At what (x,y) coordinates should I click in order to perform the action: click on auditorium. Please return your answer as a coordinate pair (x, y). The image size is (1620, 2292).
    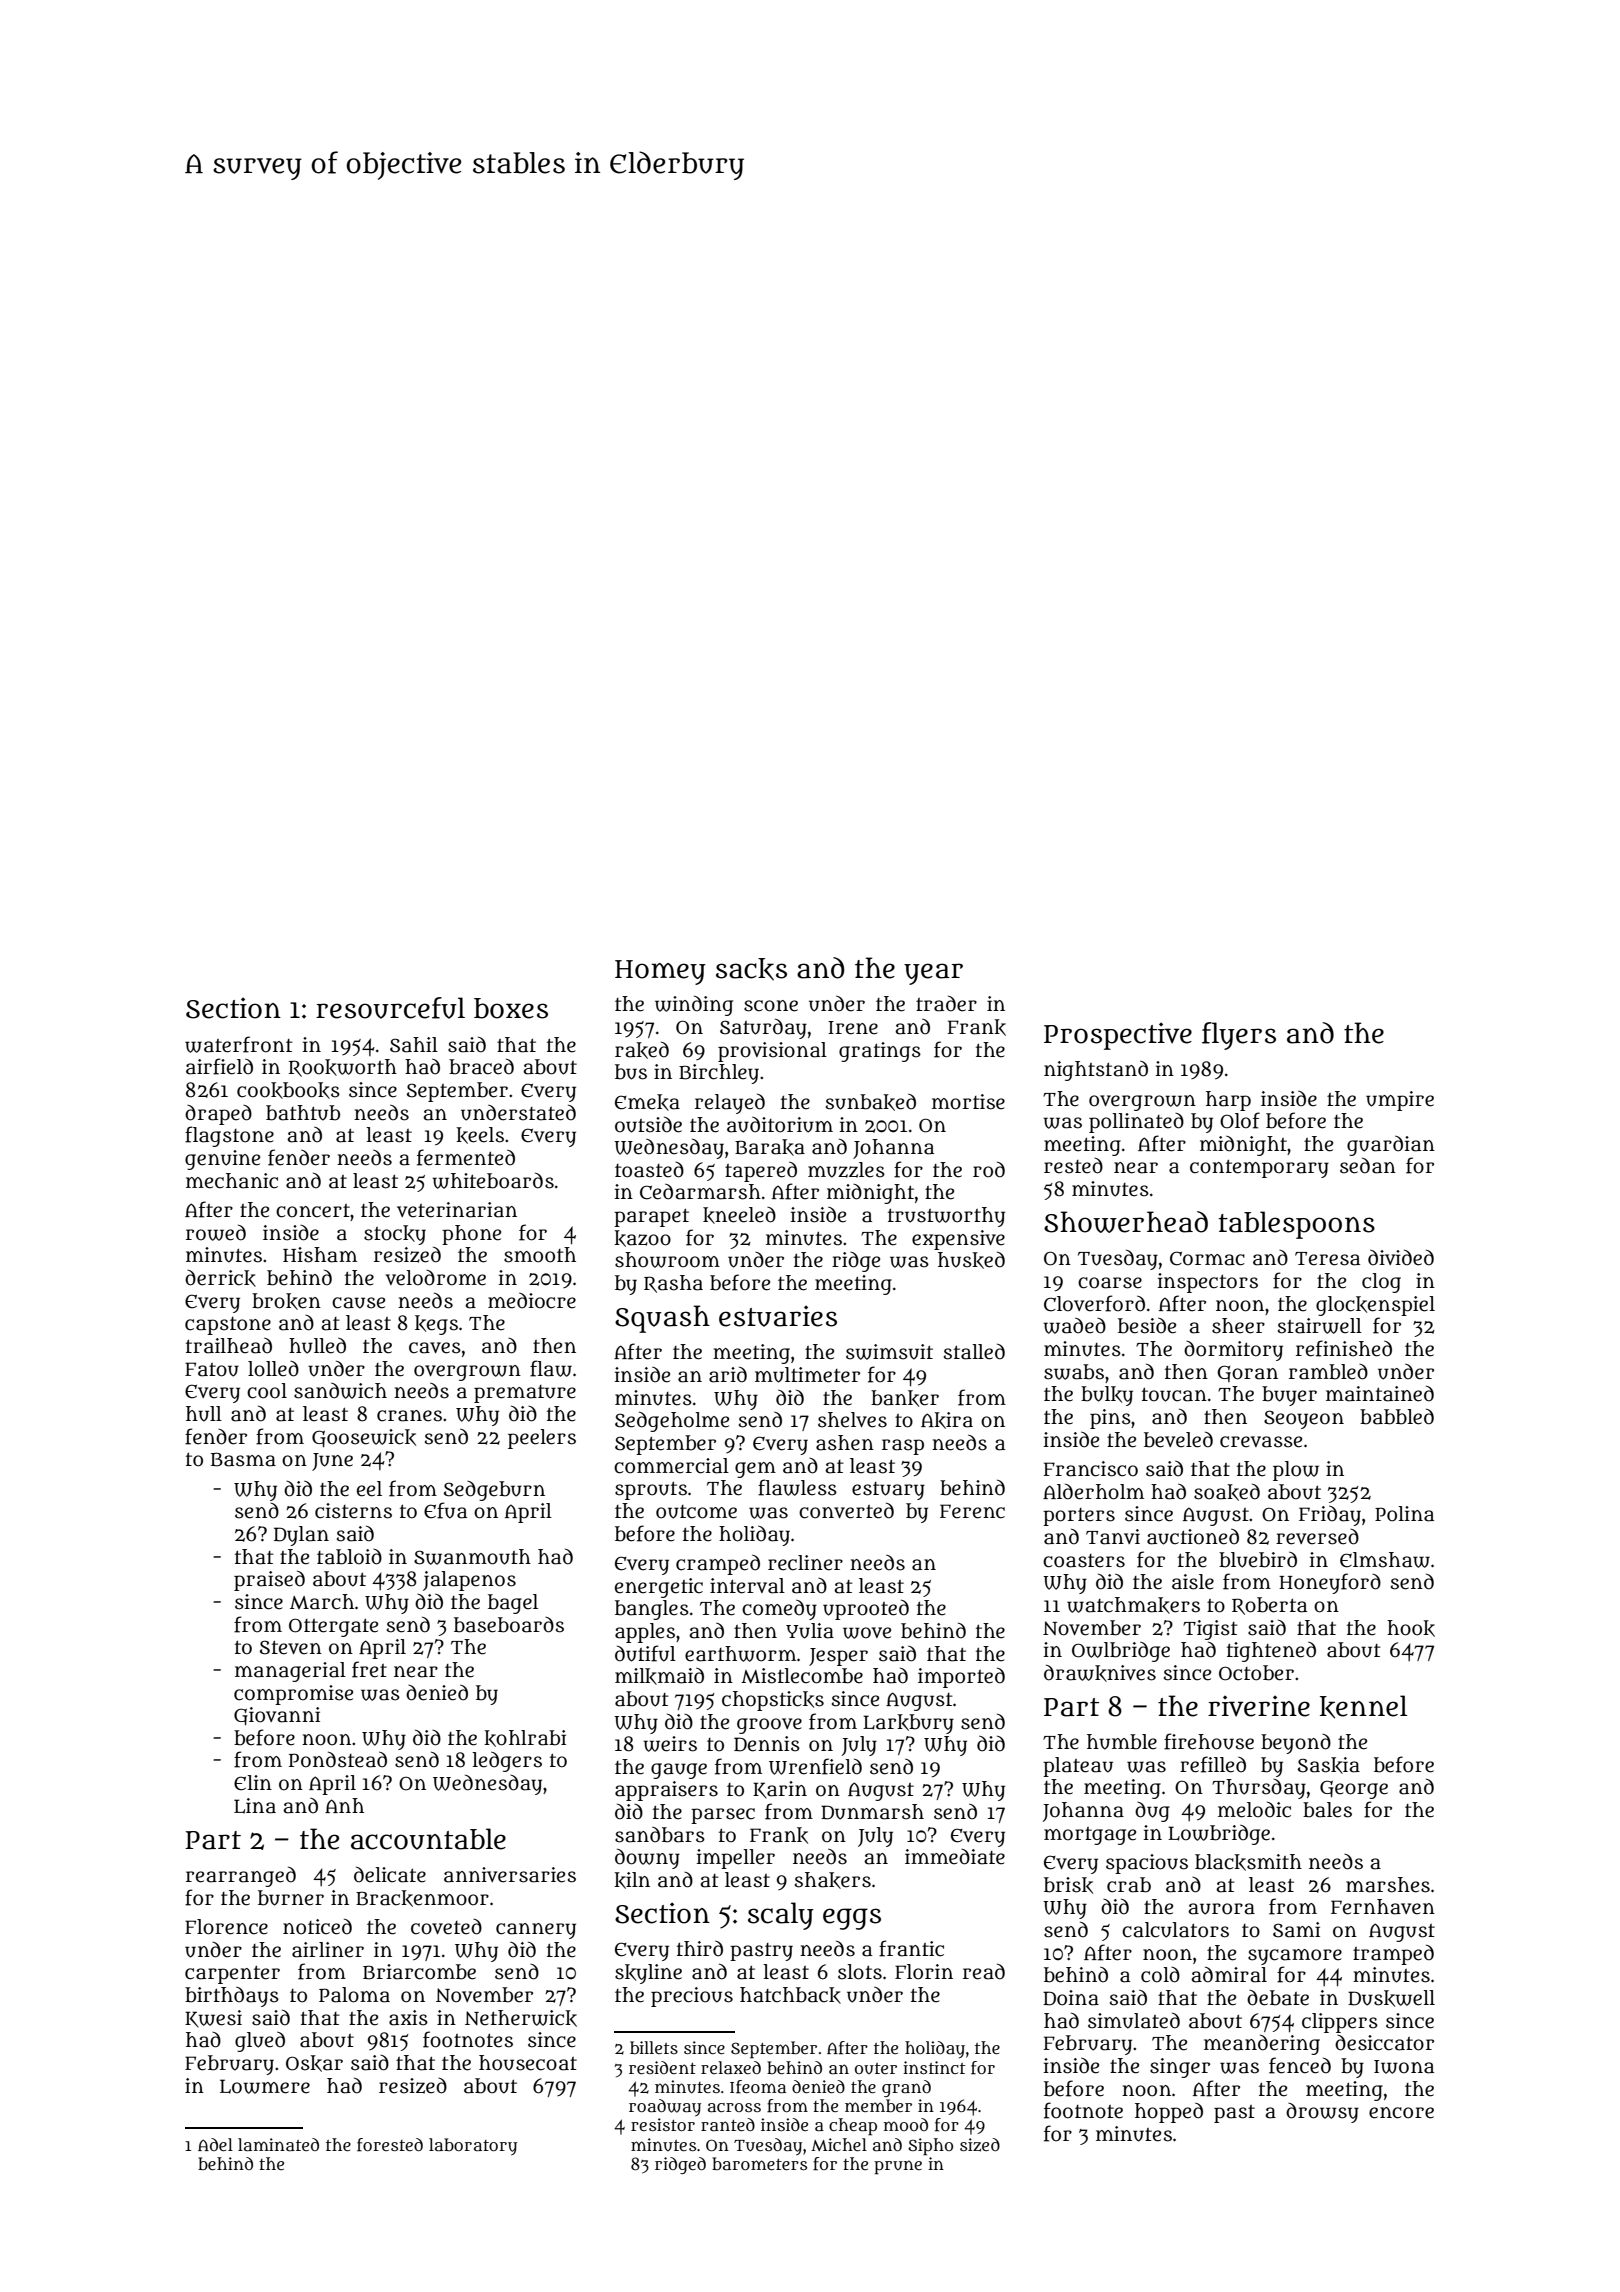
    Looking at the image, I should click on (780, 1125).
